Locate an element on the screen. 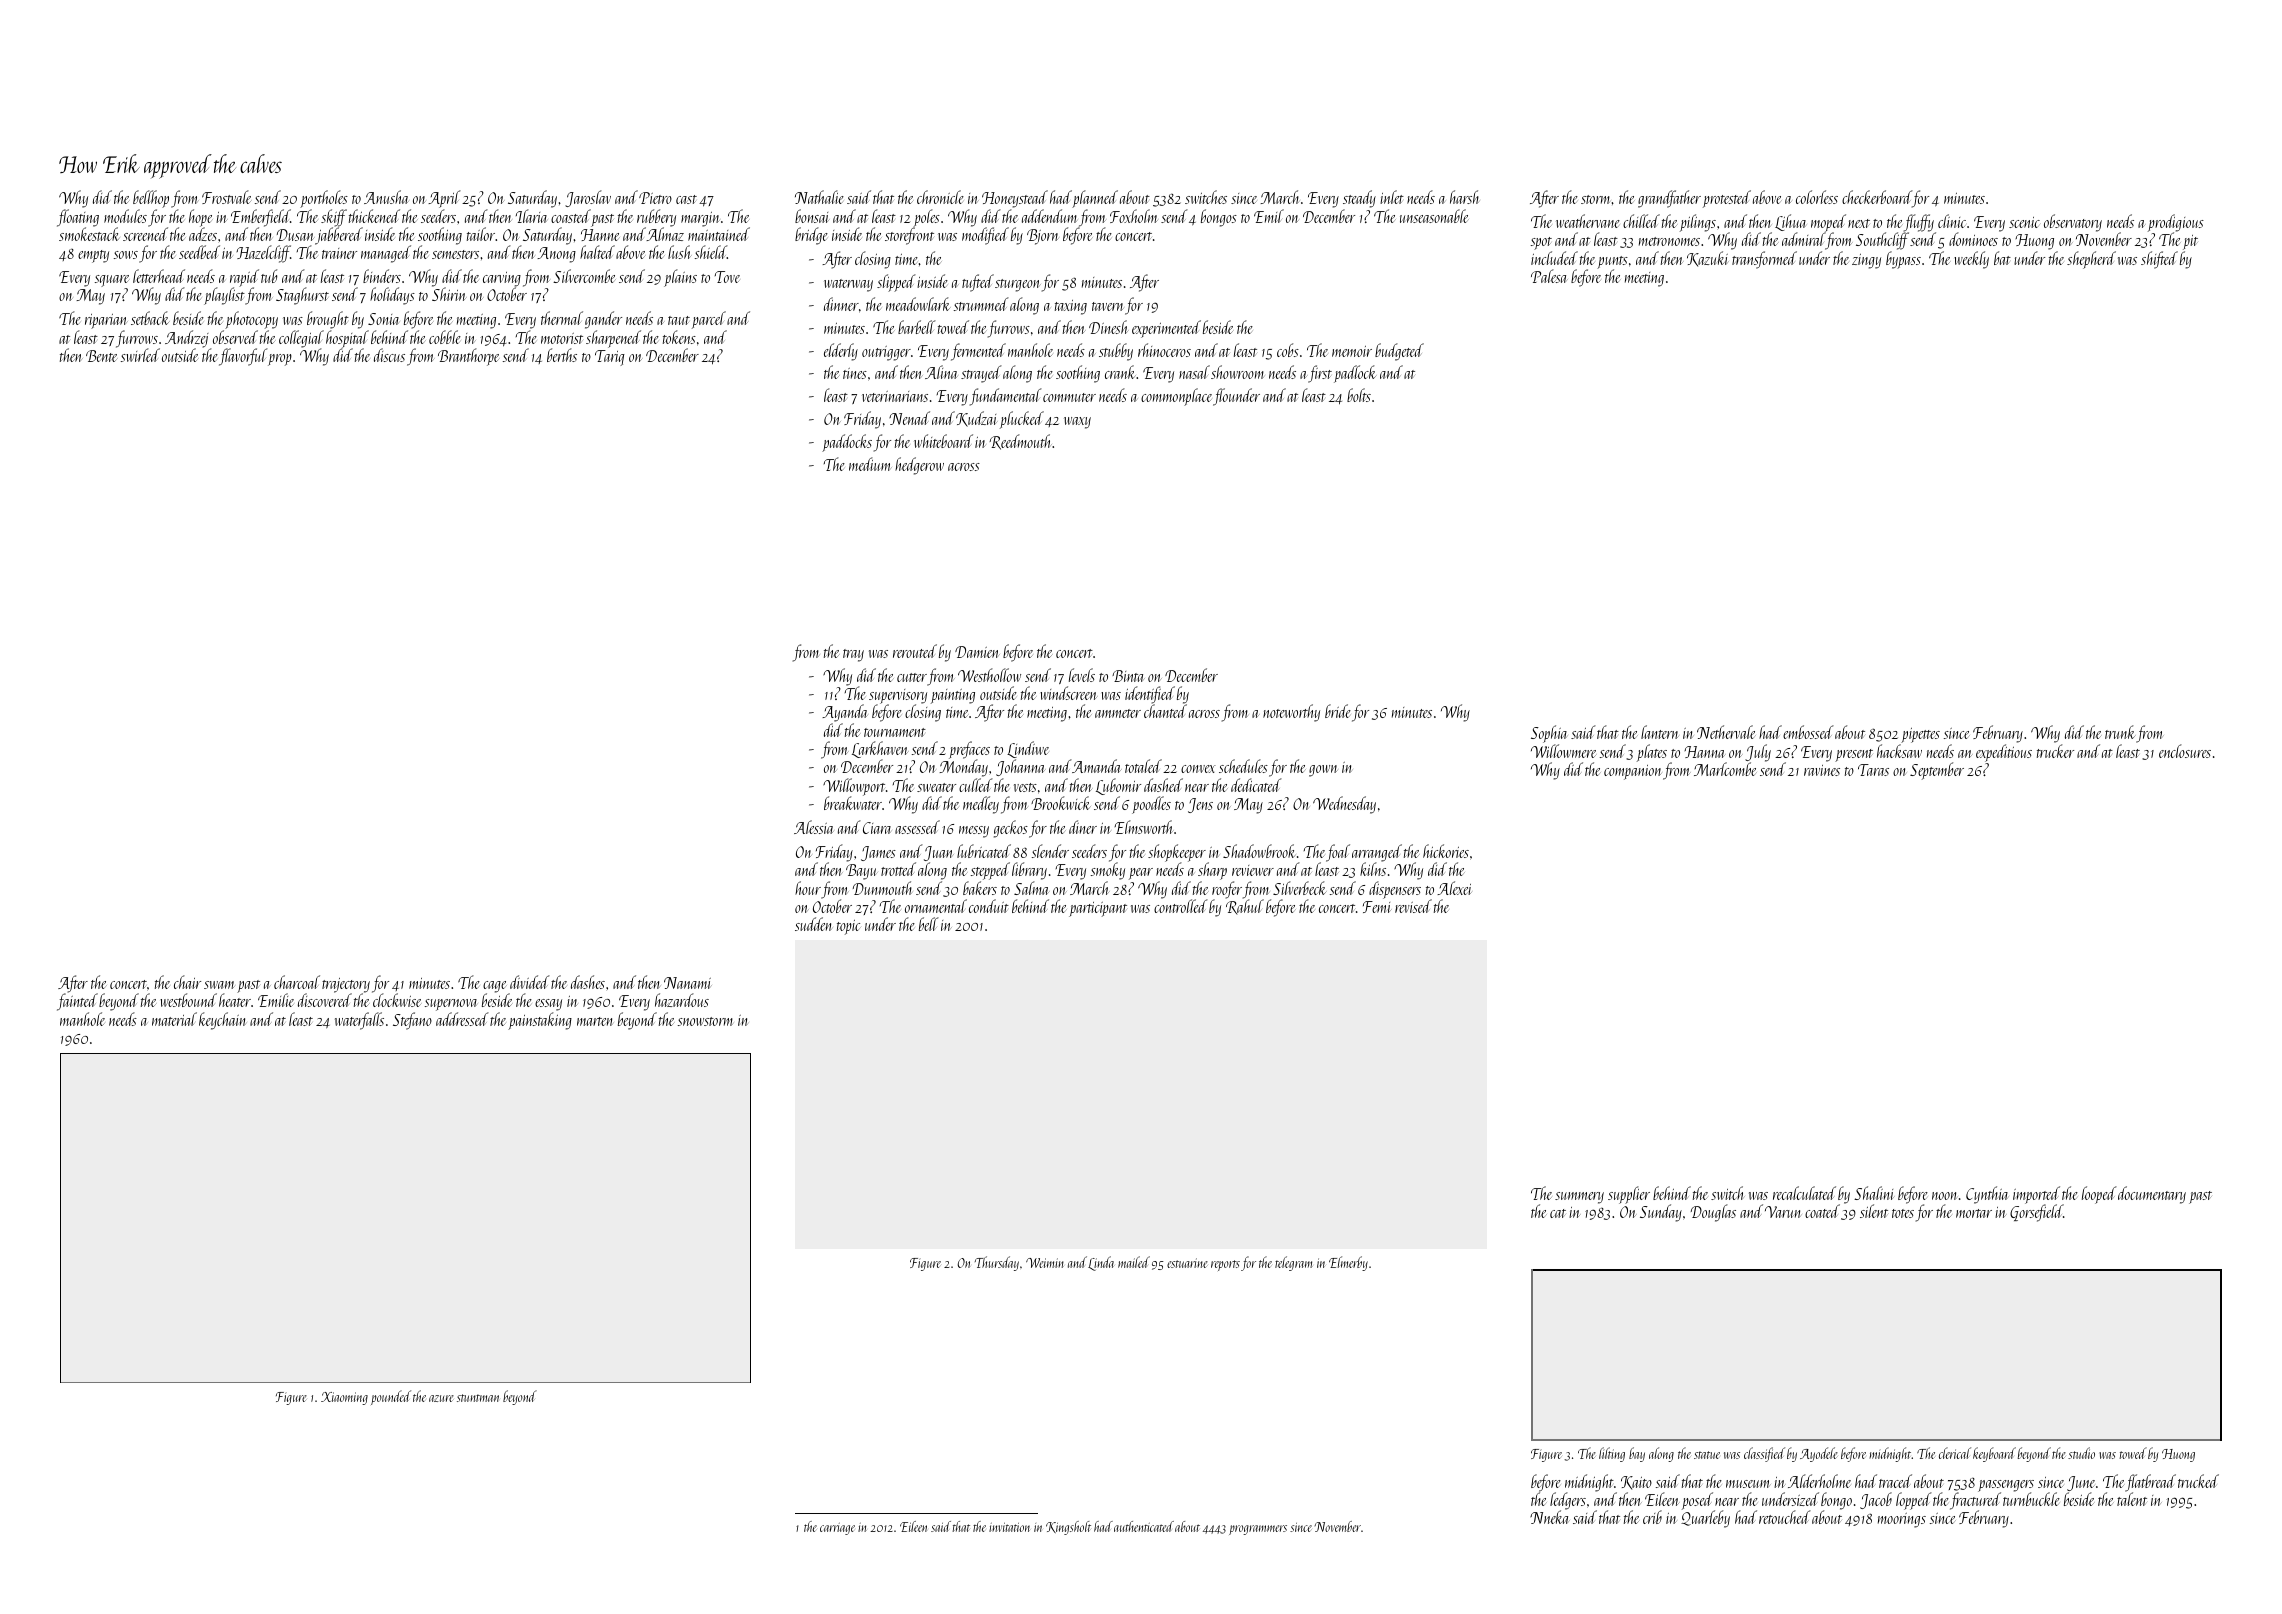 This screenshot has width=2282, height=1614. Sunday is located at coordinates (1661, 1213).
